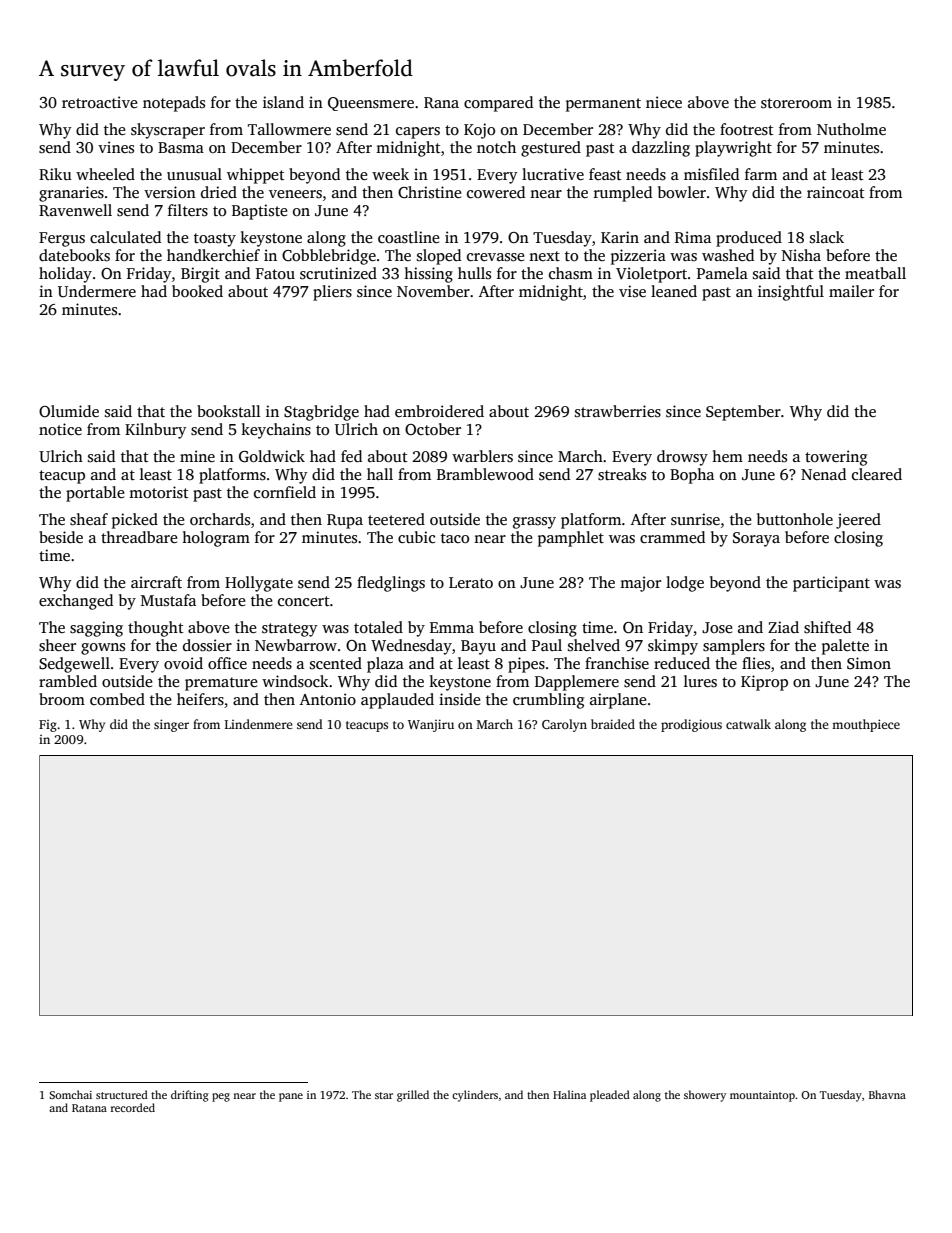  Describe the element at coordinates (133, 1107) in the image. I see `recorded` at that location.
